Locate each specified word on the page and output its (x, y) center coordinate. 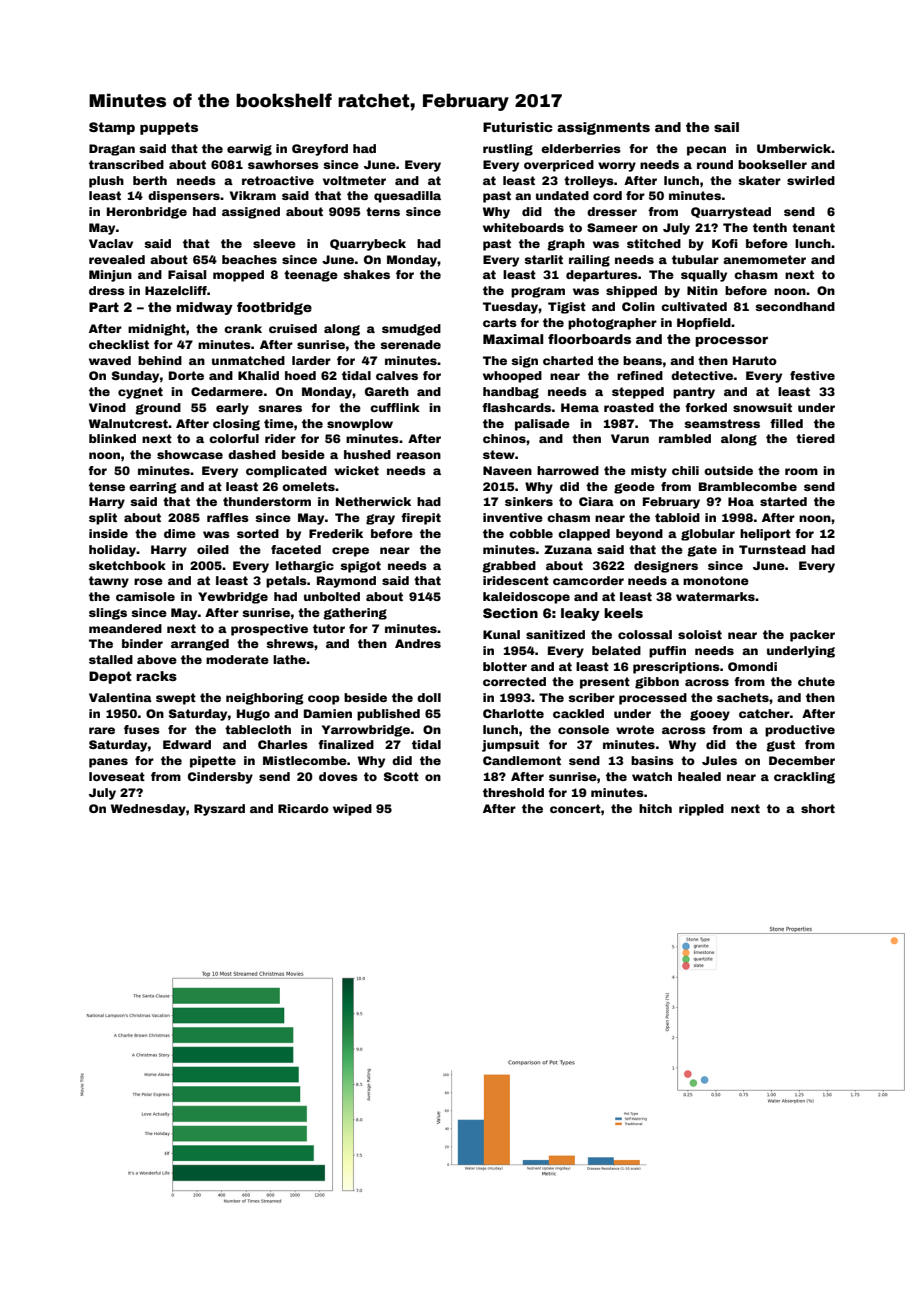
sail (726, 127)
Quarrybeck (368, 245)
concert (575, 808)
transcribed (126, 164)
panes (108, 763)
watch (652, 776)
